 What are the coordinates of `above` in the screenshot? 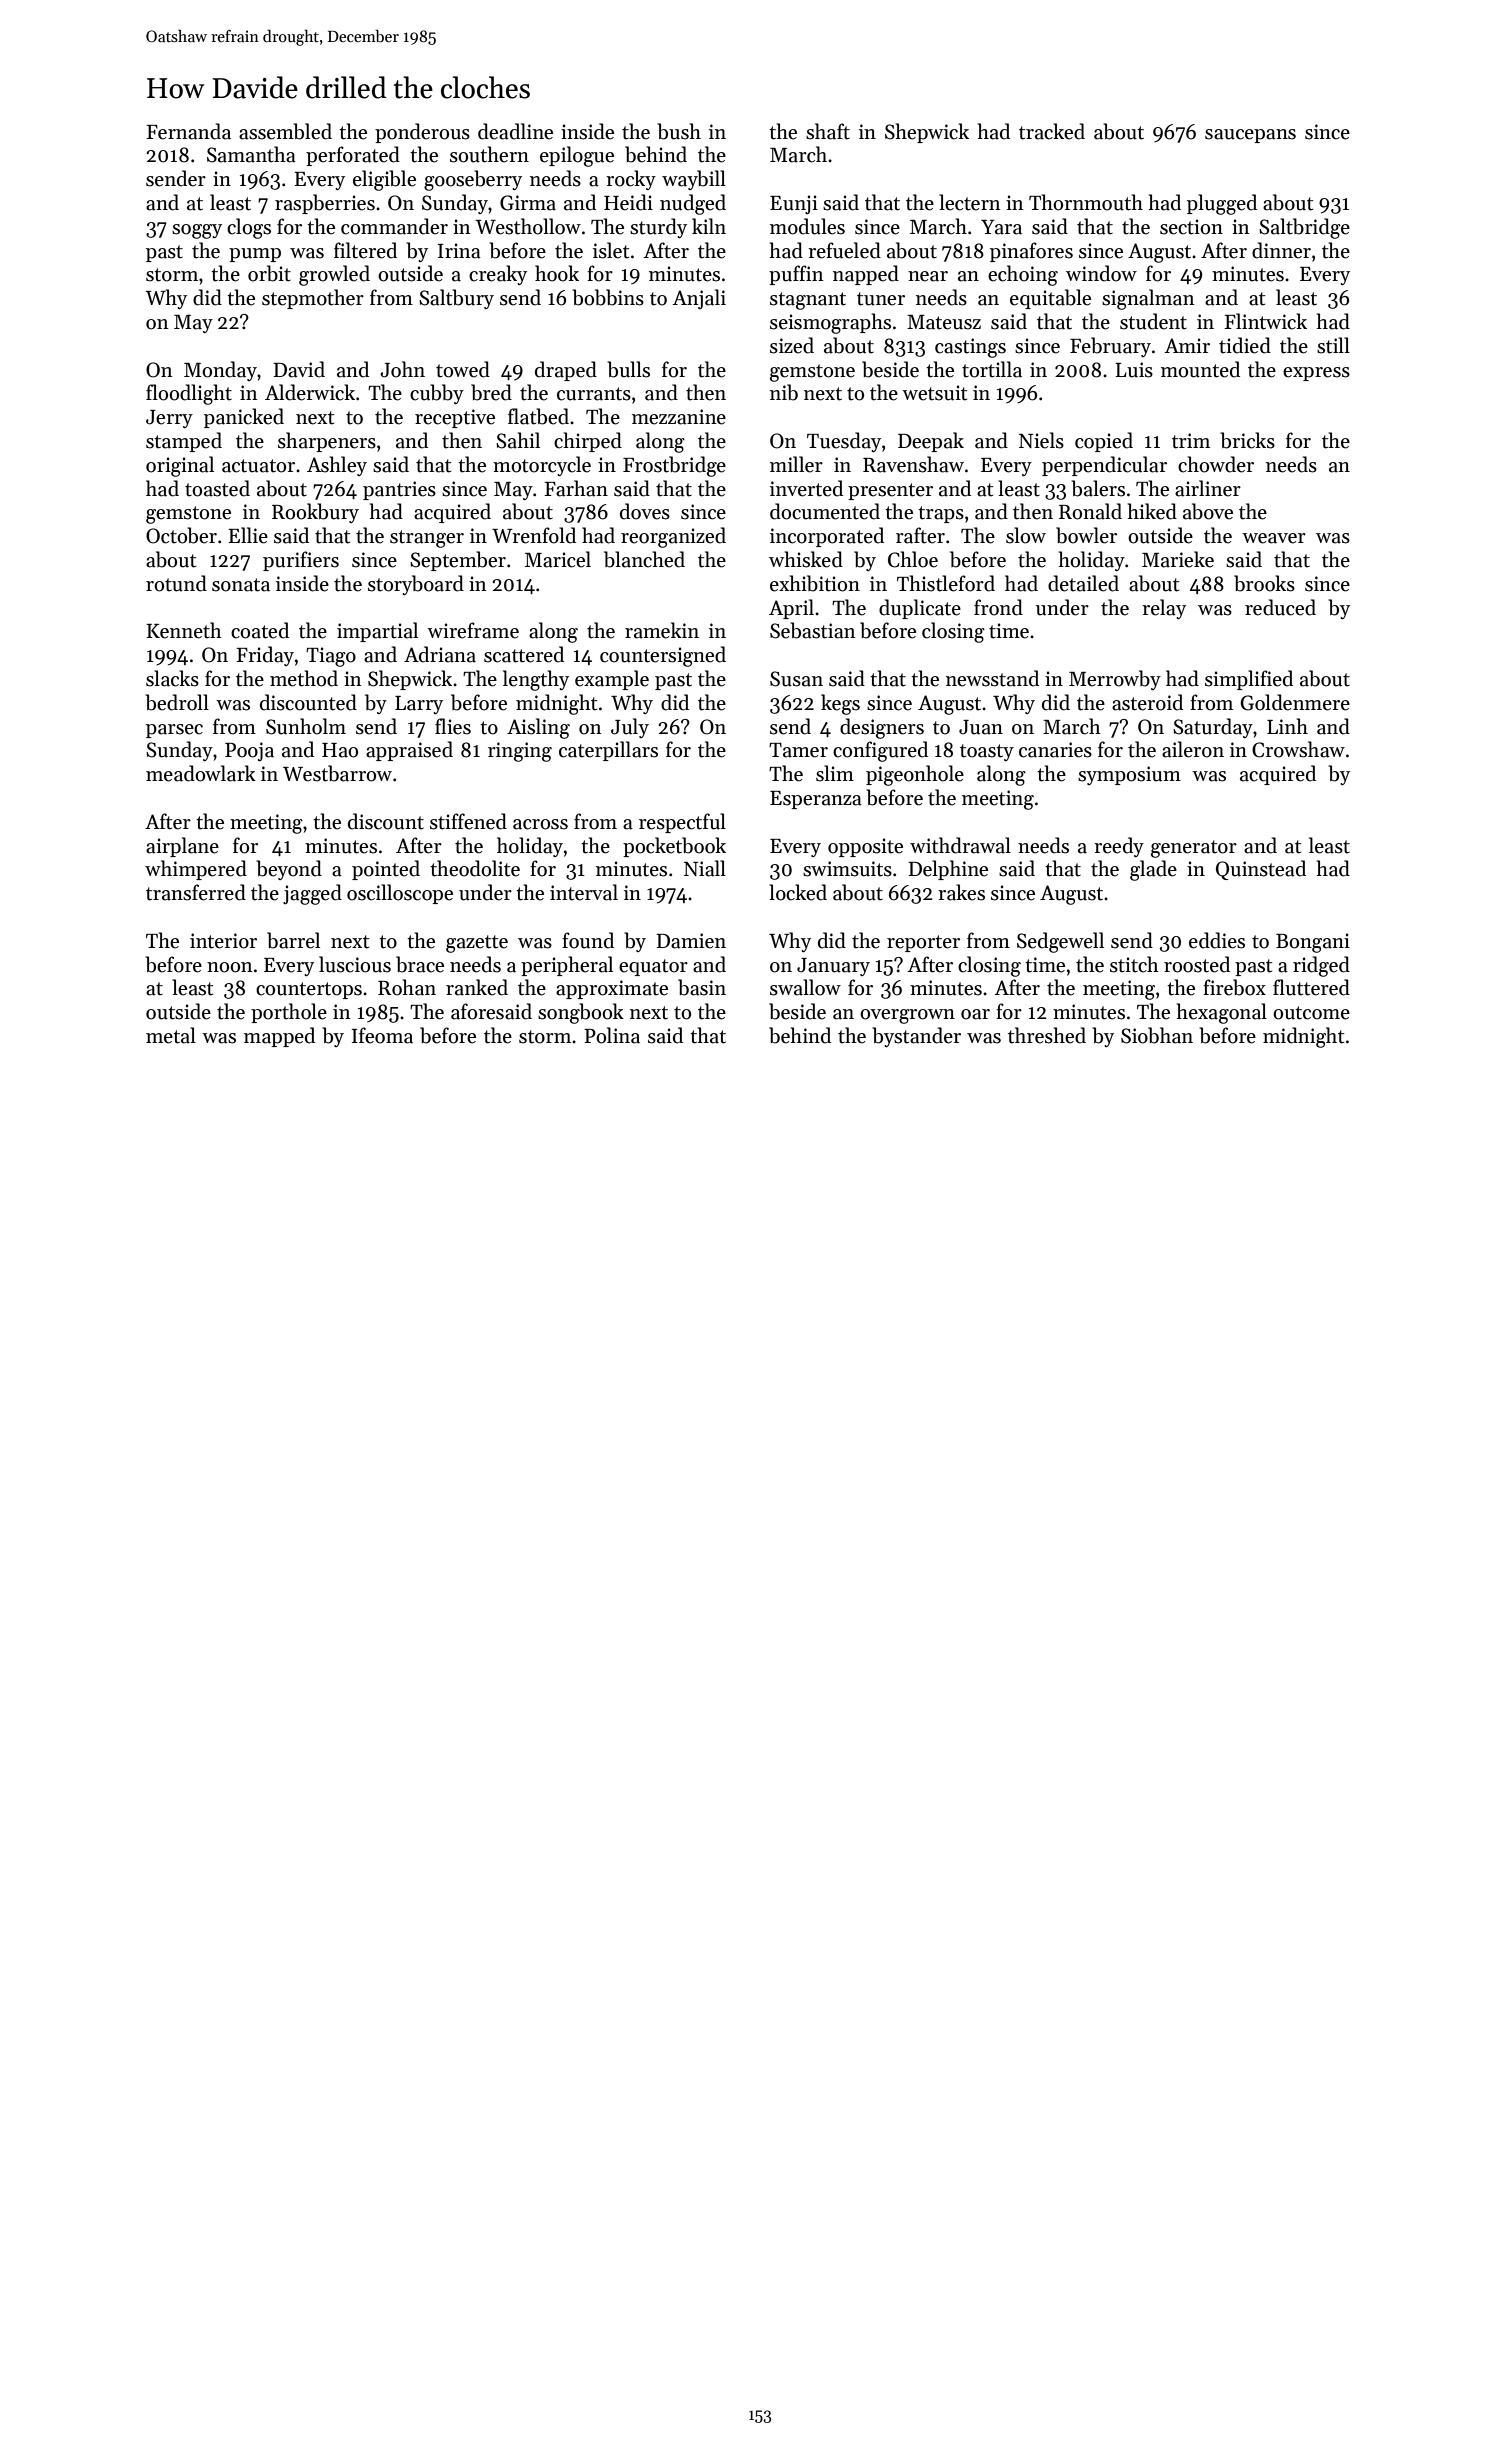 It's located at (1208, 511).
